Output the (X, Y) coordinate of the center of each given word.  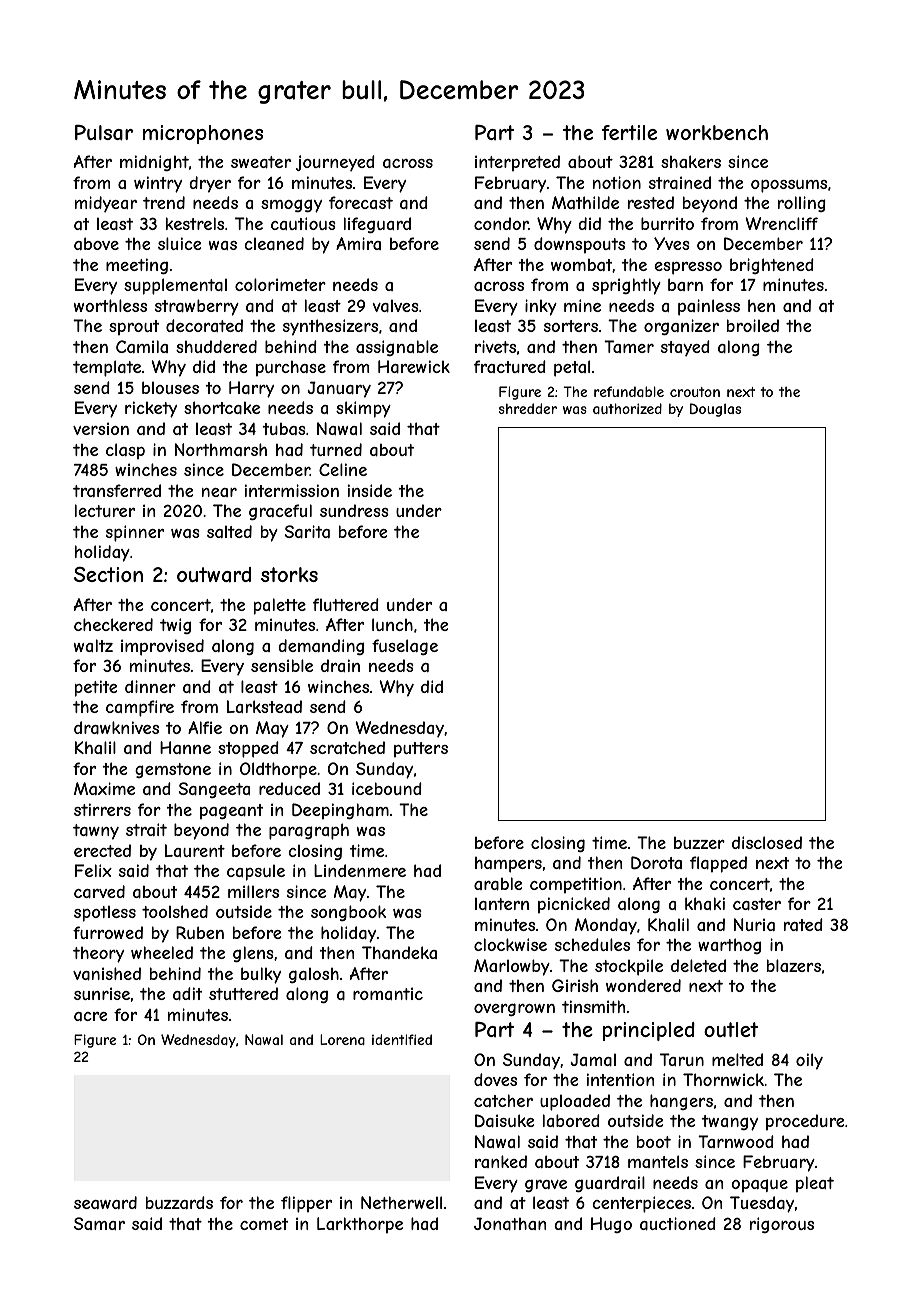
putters (421, 749)
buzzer (699, 843)
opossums (789, 186)
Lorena (342, 1039)
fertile (629, 132)
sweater (261, 162)
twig (175, 626)
